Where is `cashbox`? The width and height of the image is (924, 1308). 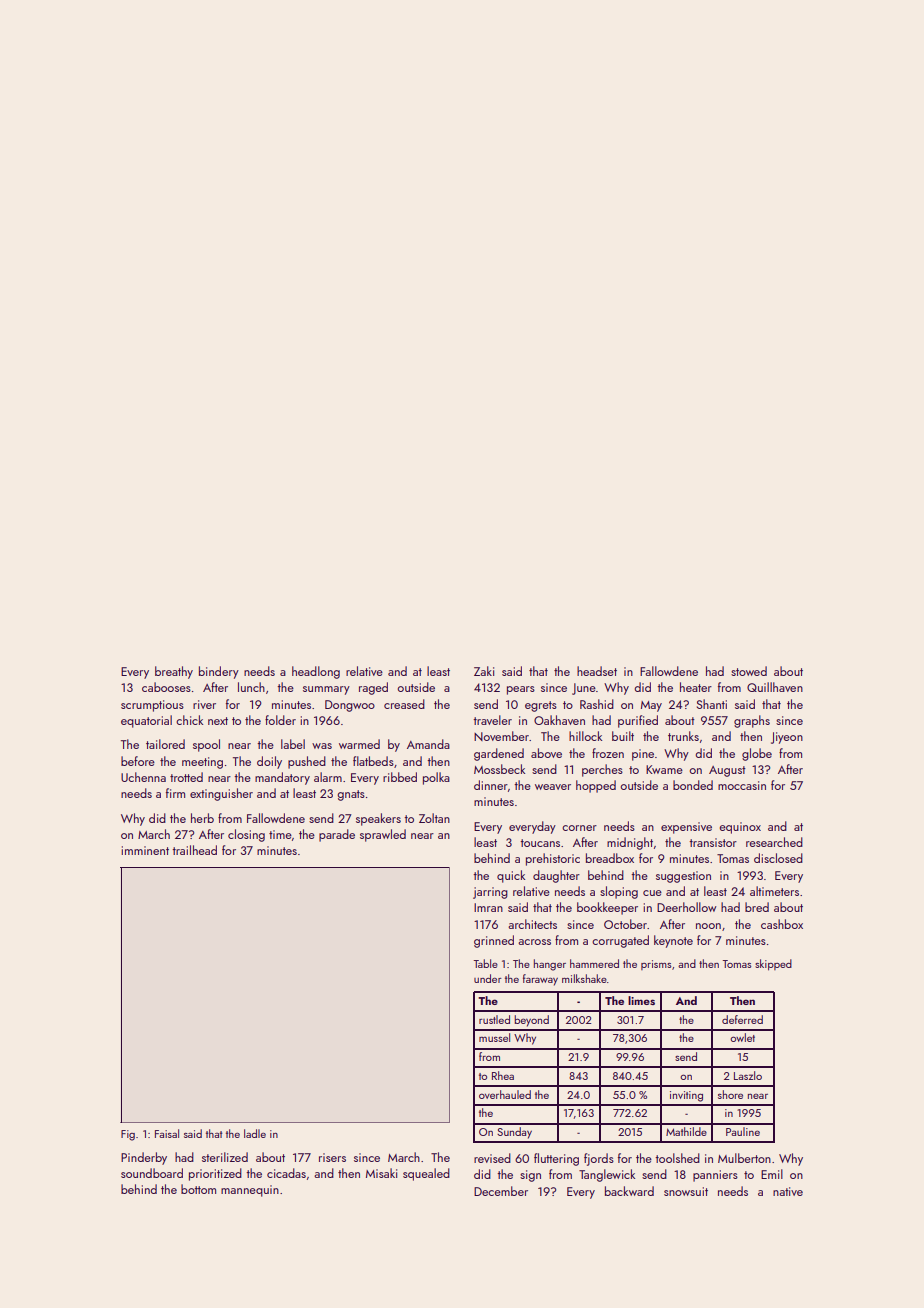
cashbox is located at coordinates (782, 924).
